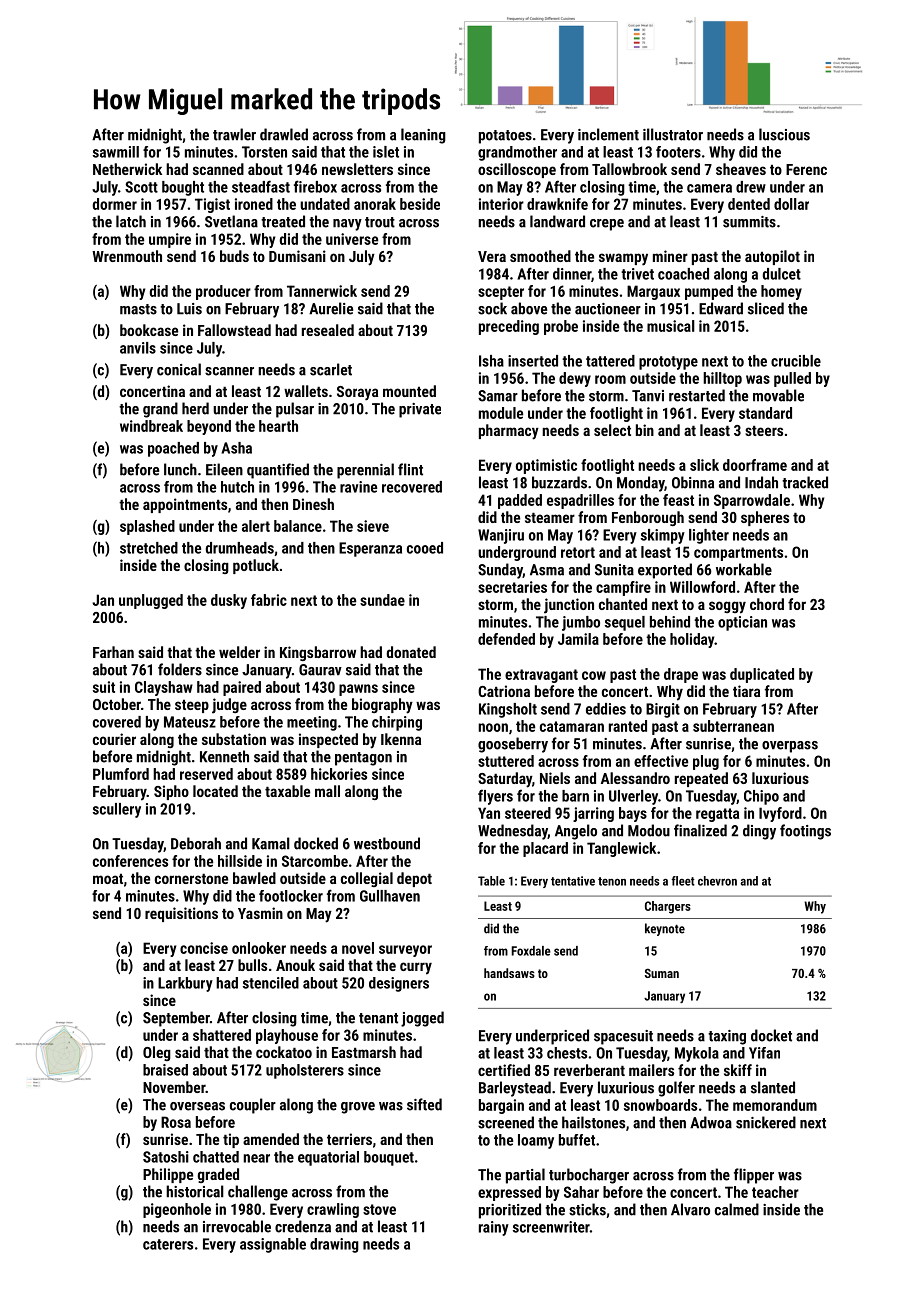 This image has height=1308, width=924. I want to click on Barleystead, so click(515, 1089).
